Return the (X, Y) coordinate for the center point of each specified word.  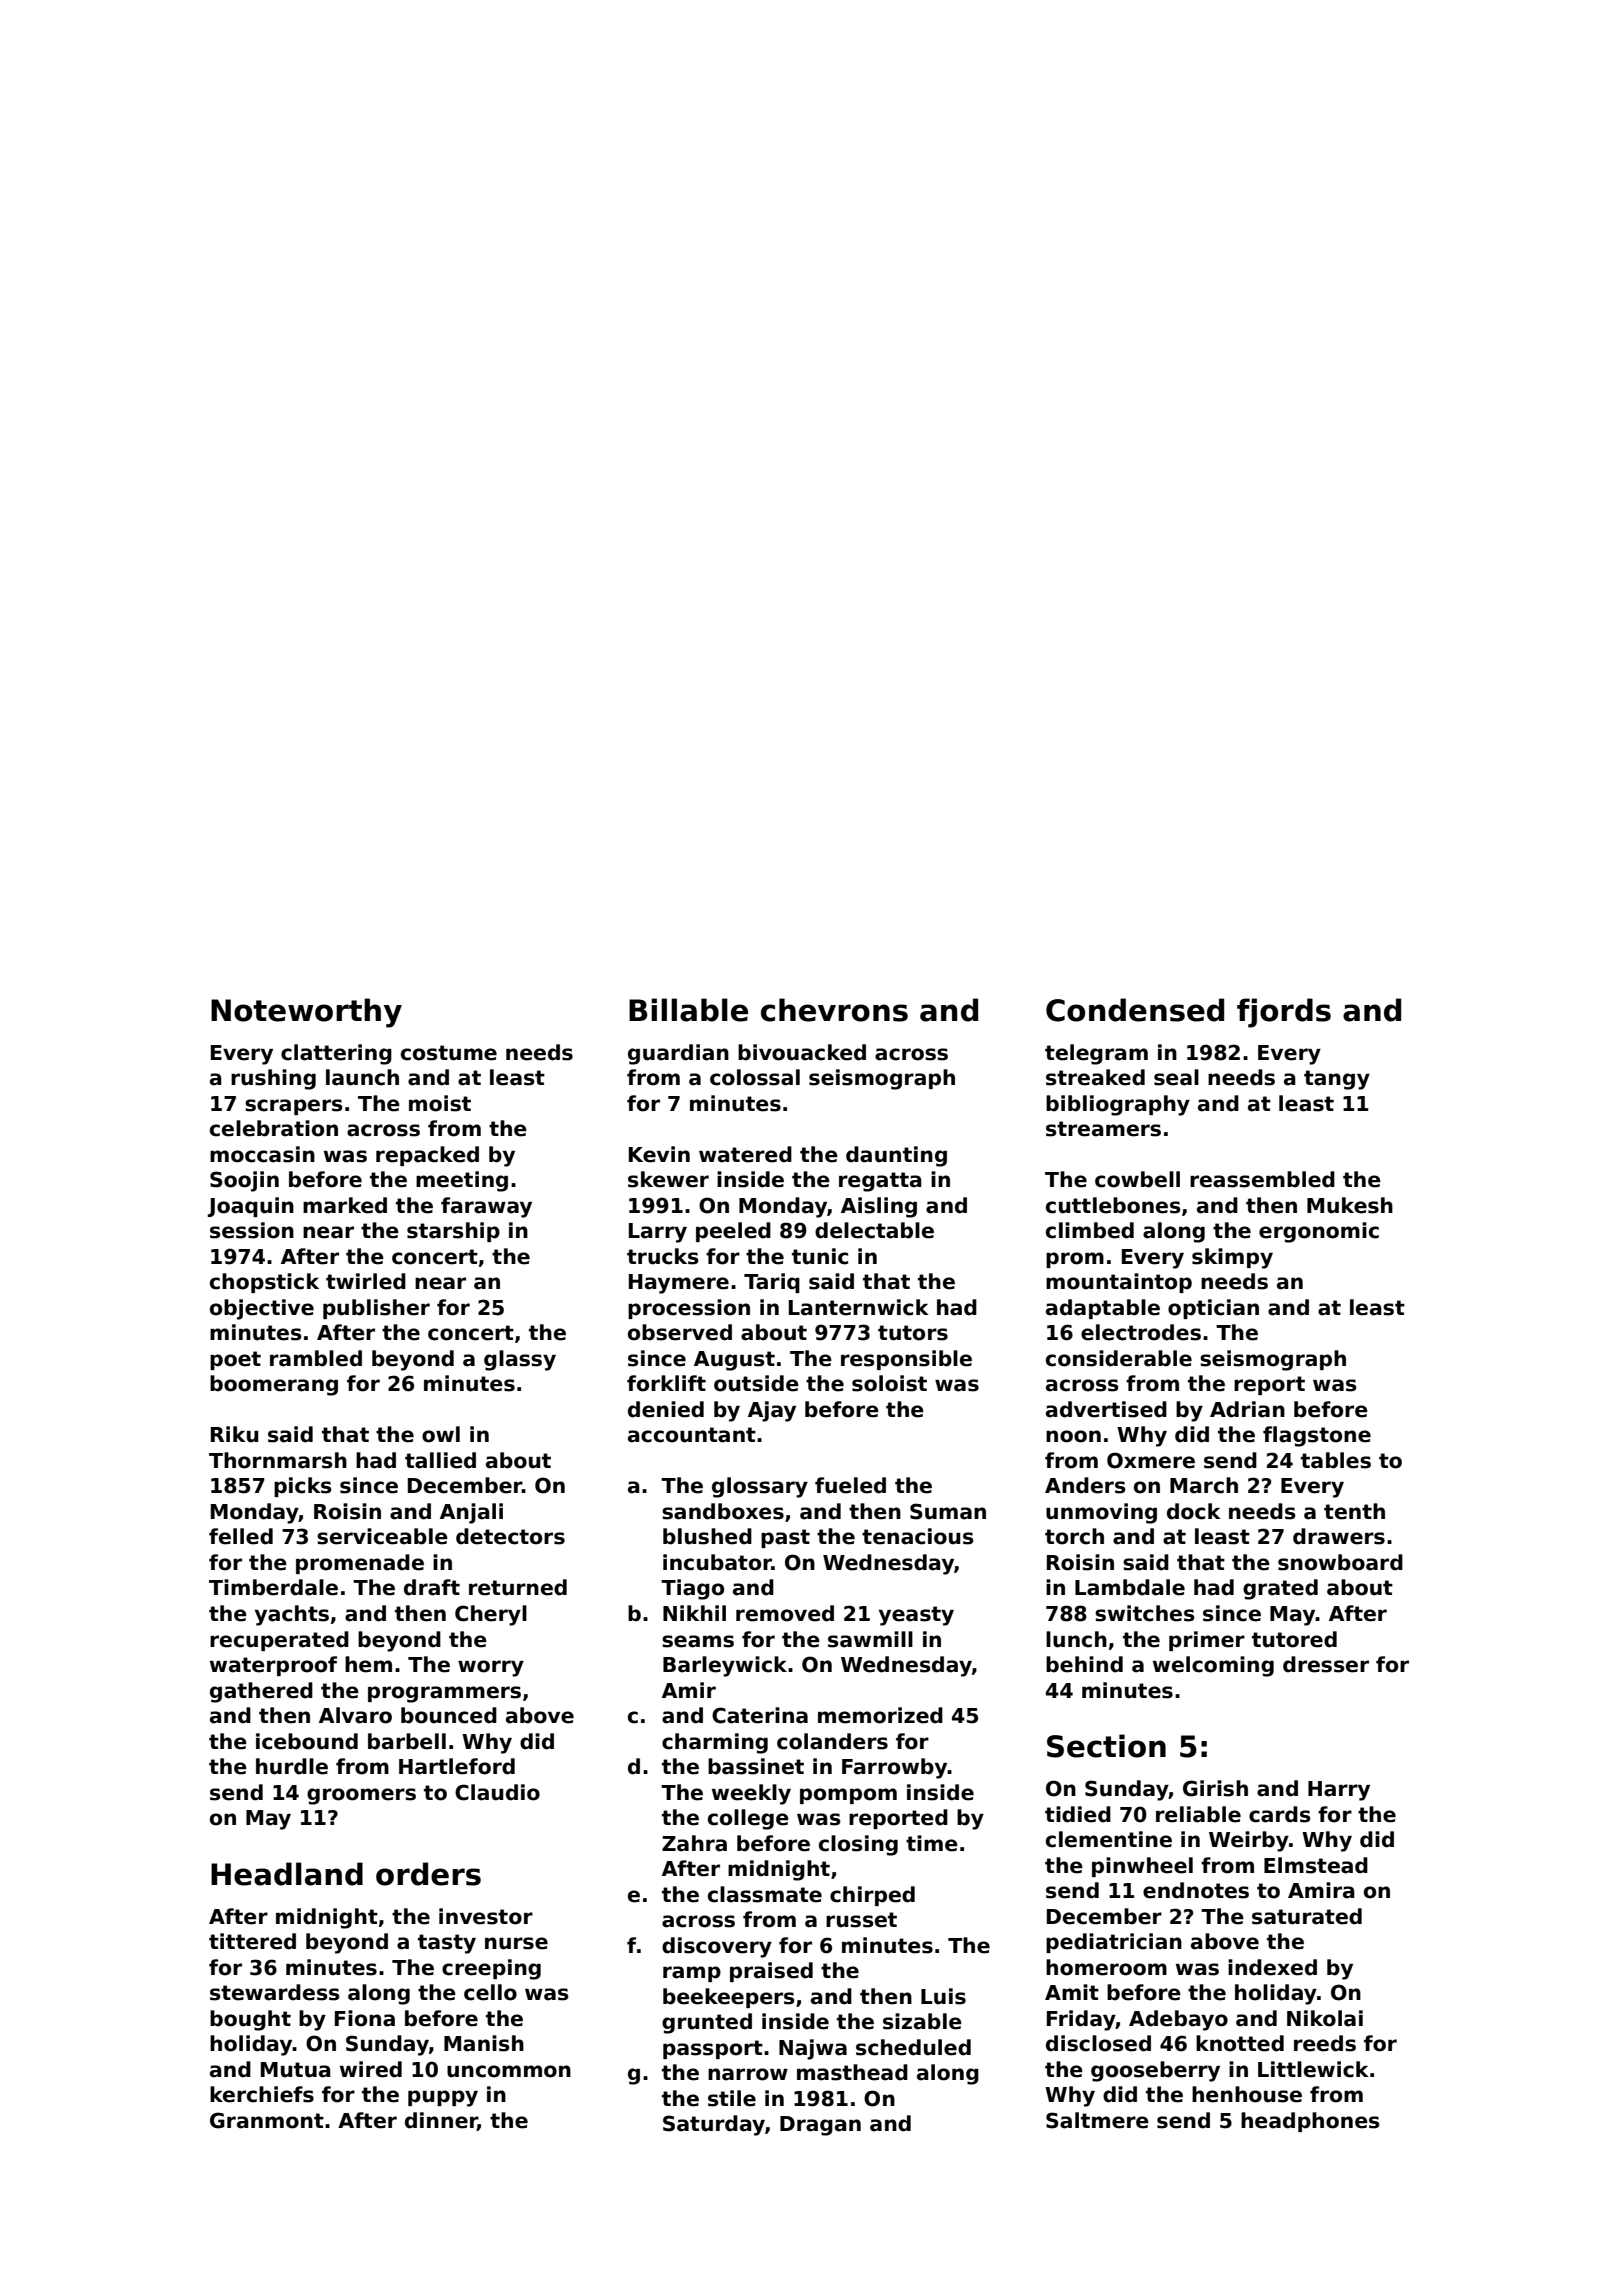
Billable (688, 1010)
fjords (1284, 1013)
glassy (520, 1360)
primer (1207, 1641)
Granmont (267, 2120)
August (734, 1361)
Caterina (760, 1715)
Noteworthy (306, 1013)
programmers (444, 1694)
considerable (1119, 1358)
